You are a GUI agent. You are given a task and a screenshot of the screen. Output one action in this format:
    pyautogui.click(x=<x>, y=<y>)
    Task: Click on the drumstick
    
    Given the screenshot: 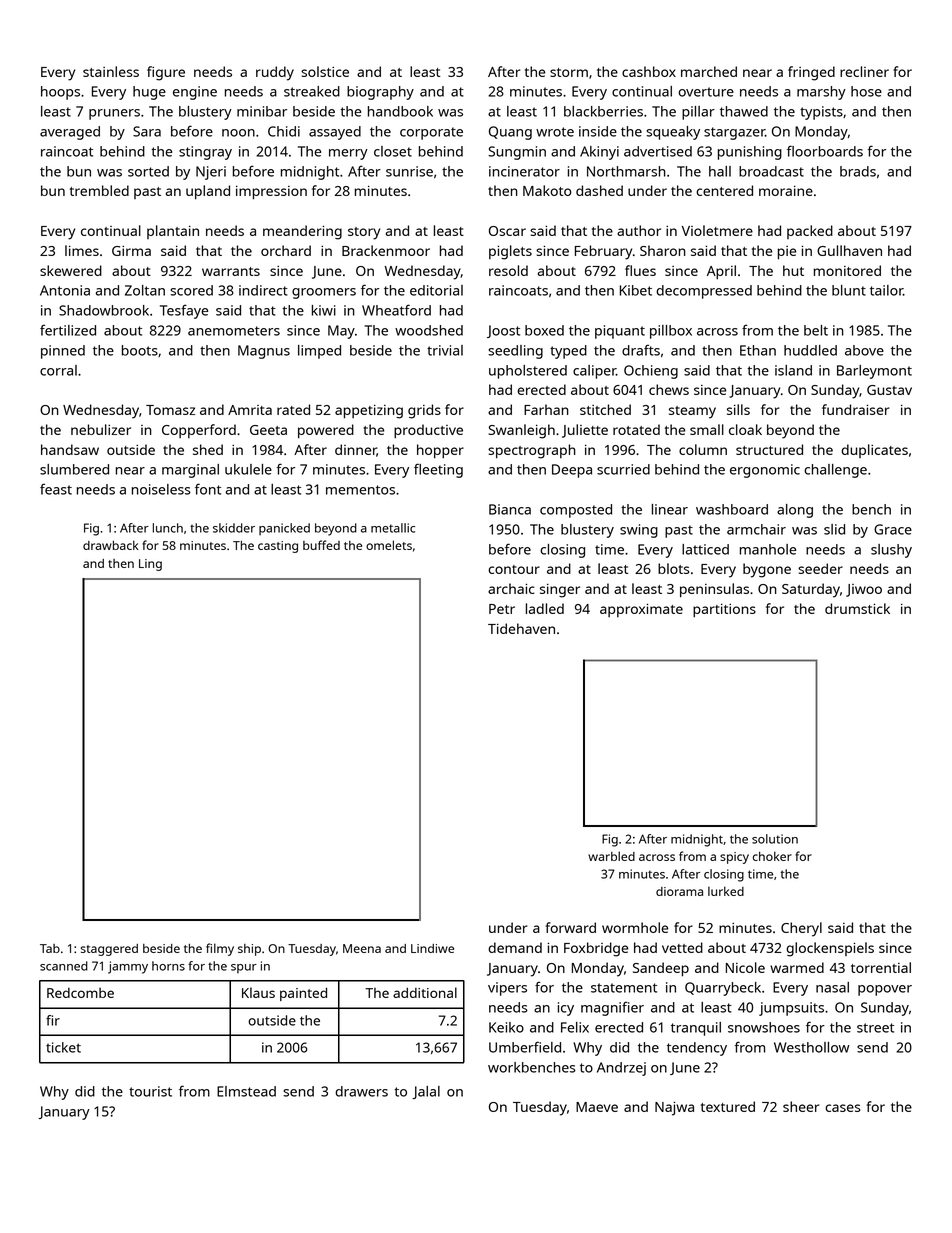 What is the action you would take?
    pyautogui.click(x=857, y=608)
